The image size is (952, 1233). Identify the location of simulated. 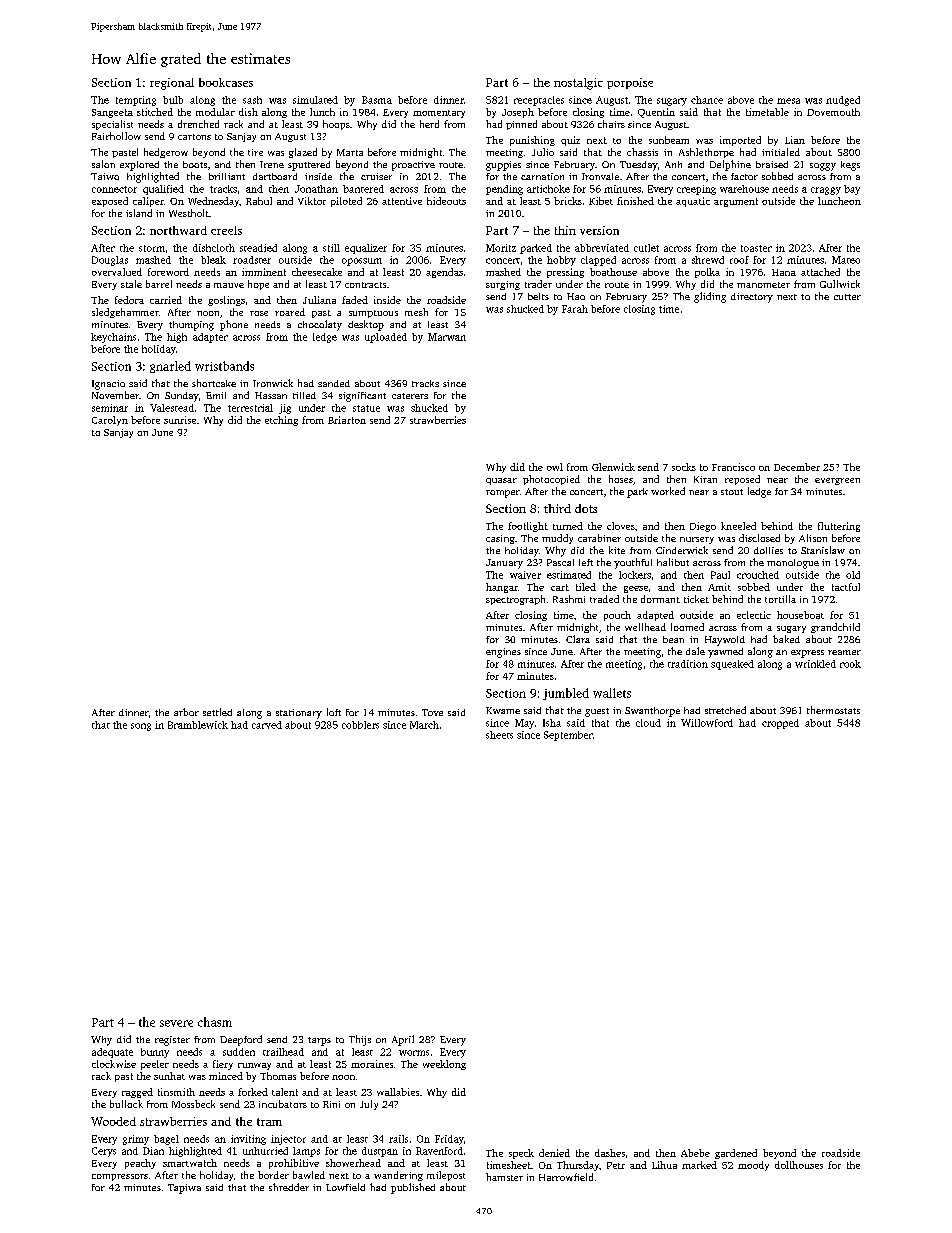
(315, 100).
